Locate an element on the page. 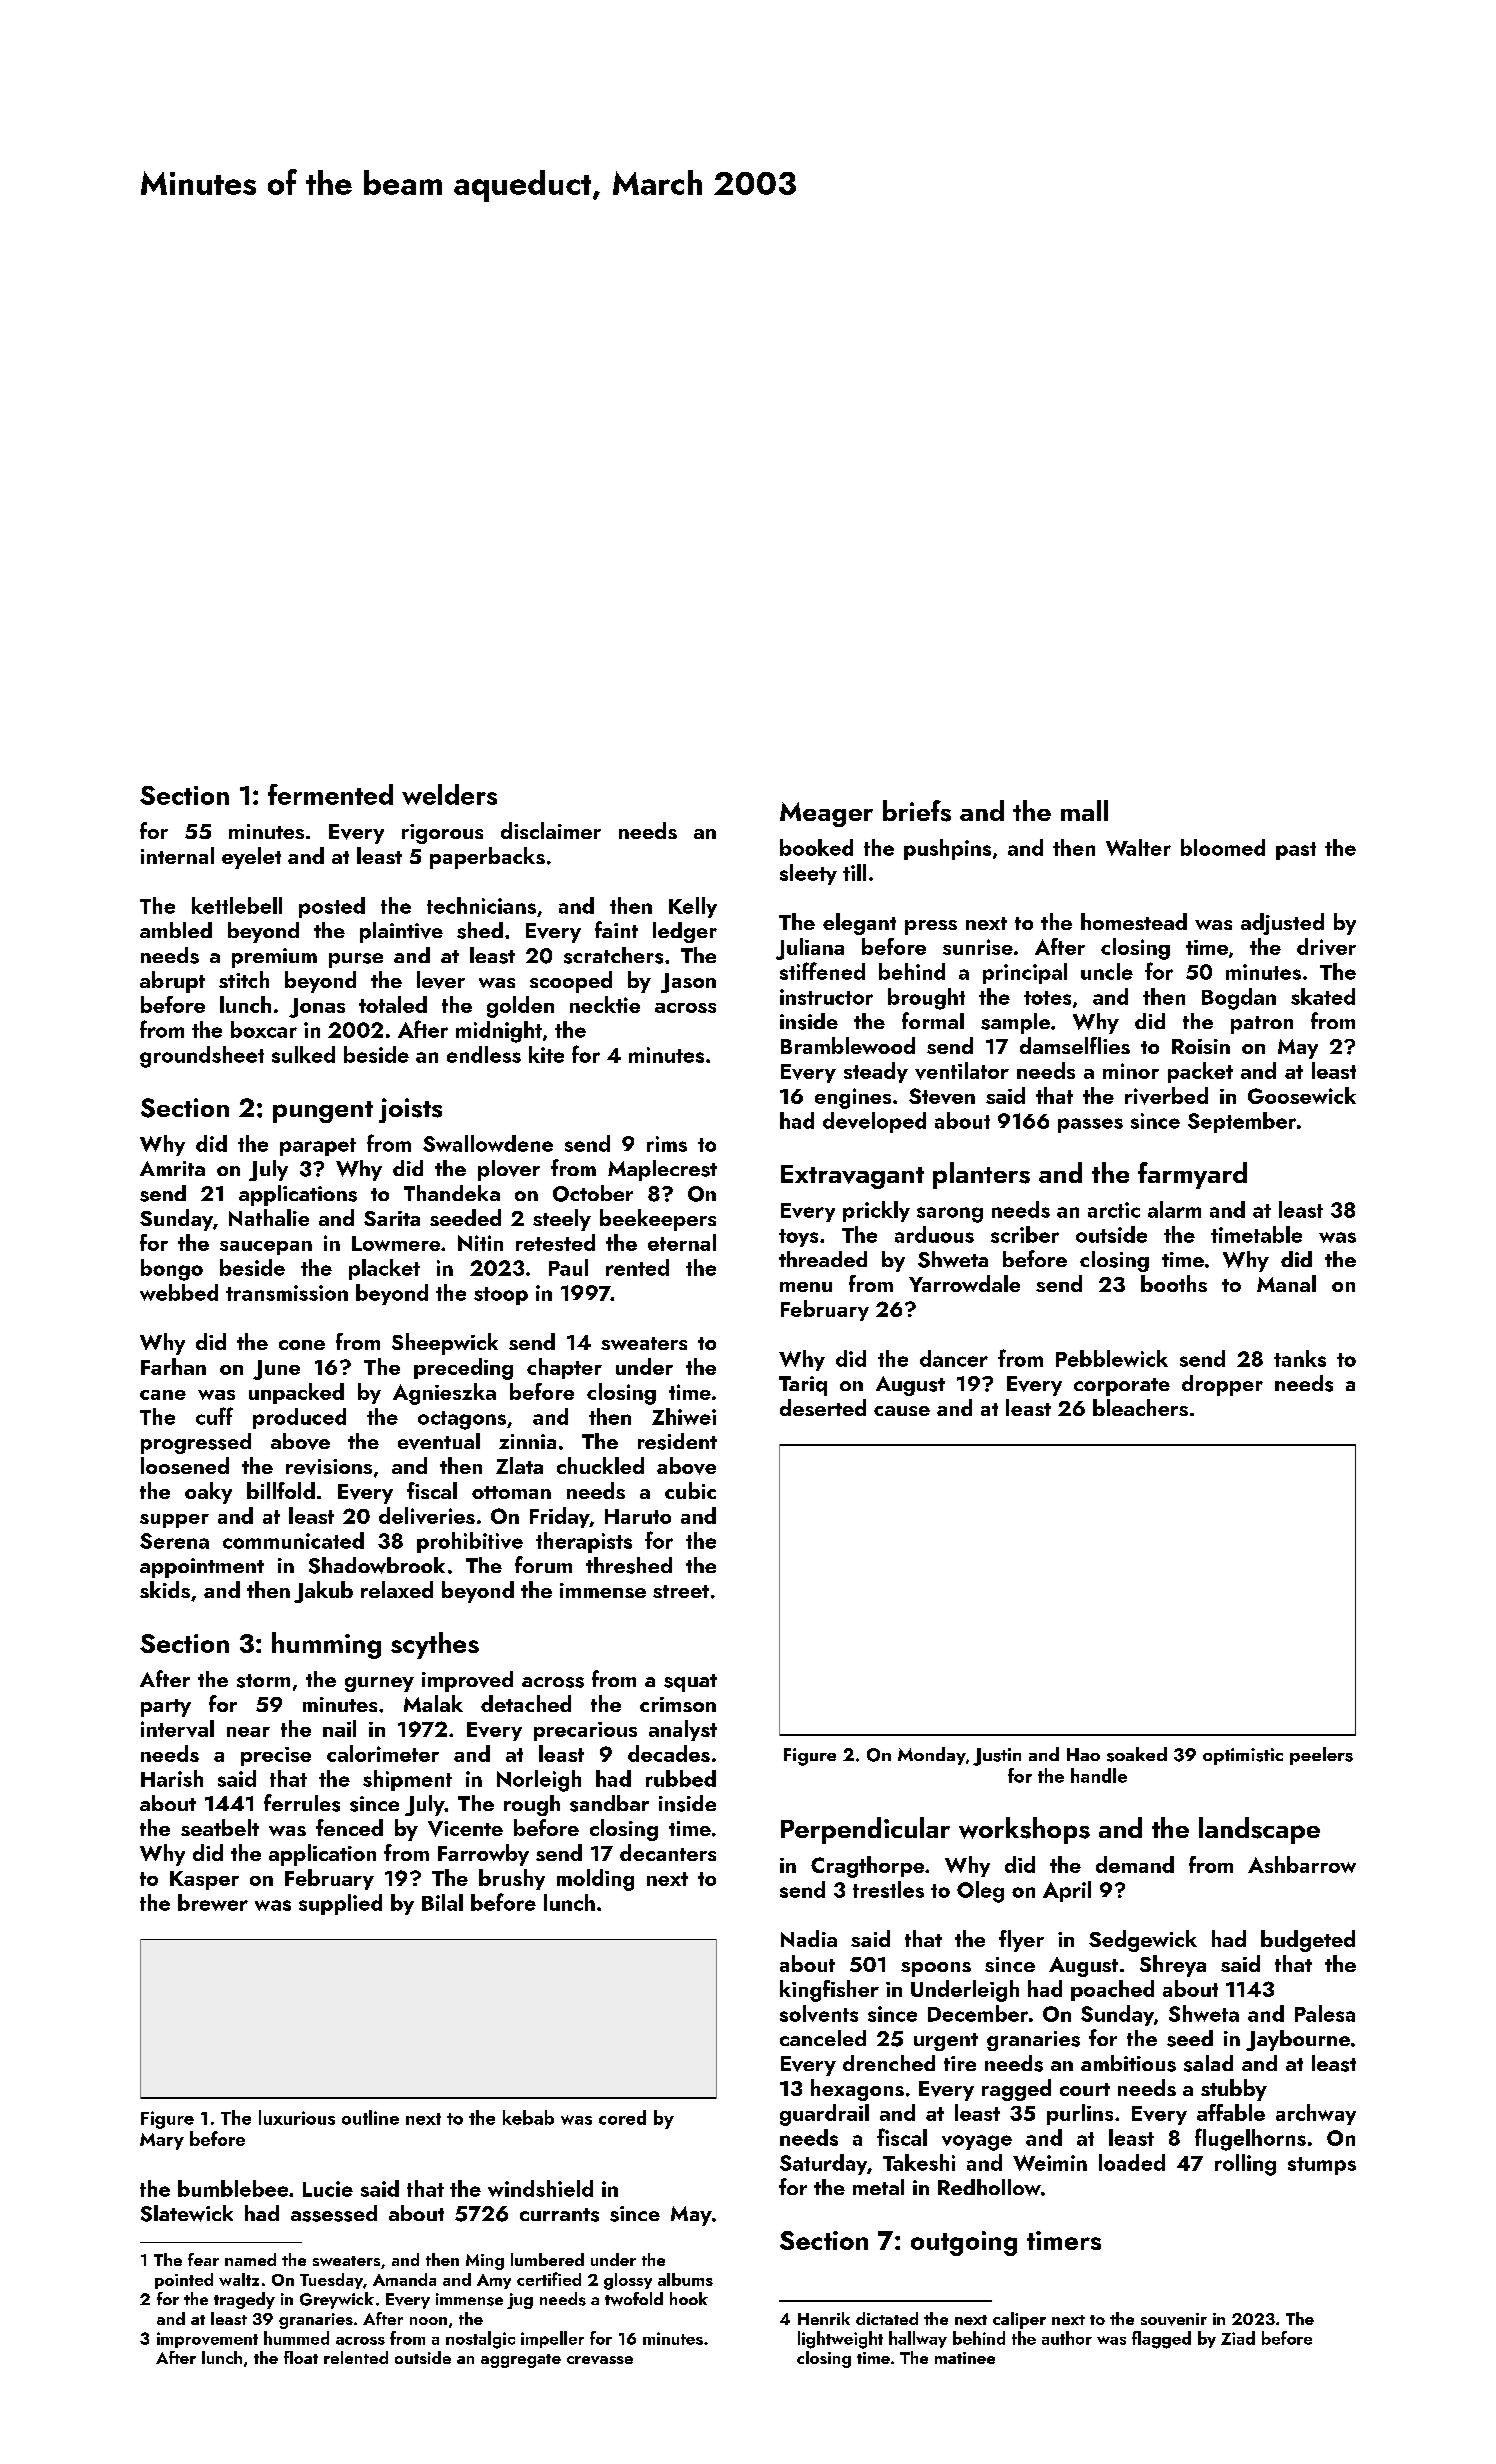  precise is located at coordinates (276, 1756).
